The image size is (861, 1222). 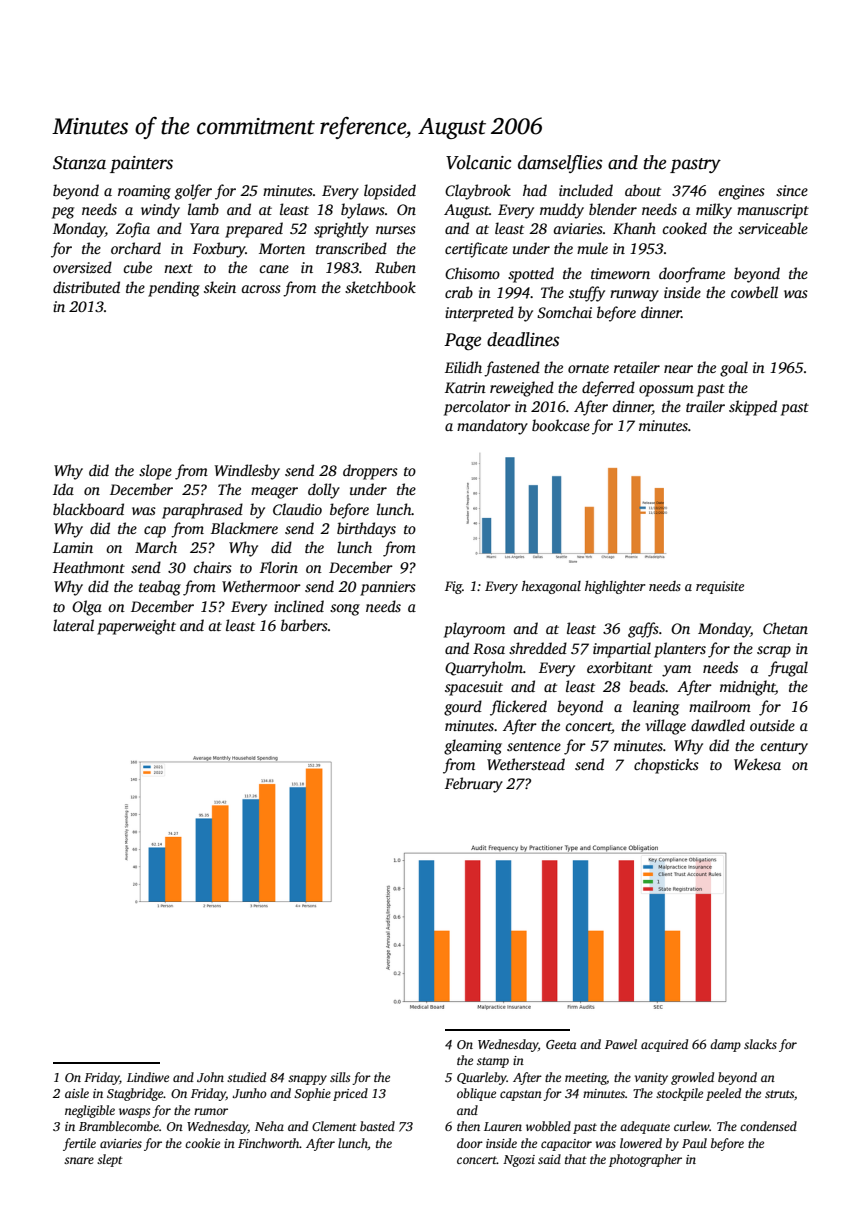 I want to click on bookcase, so click(x=561, y=425).
